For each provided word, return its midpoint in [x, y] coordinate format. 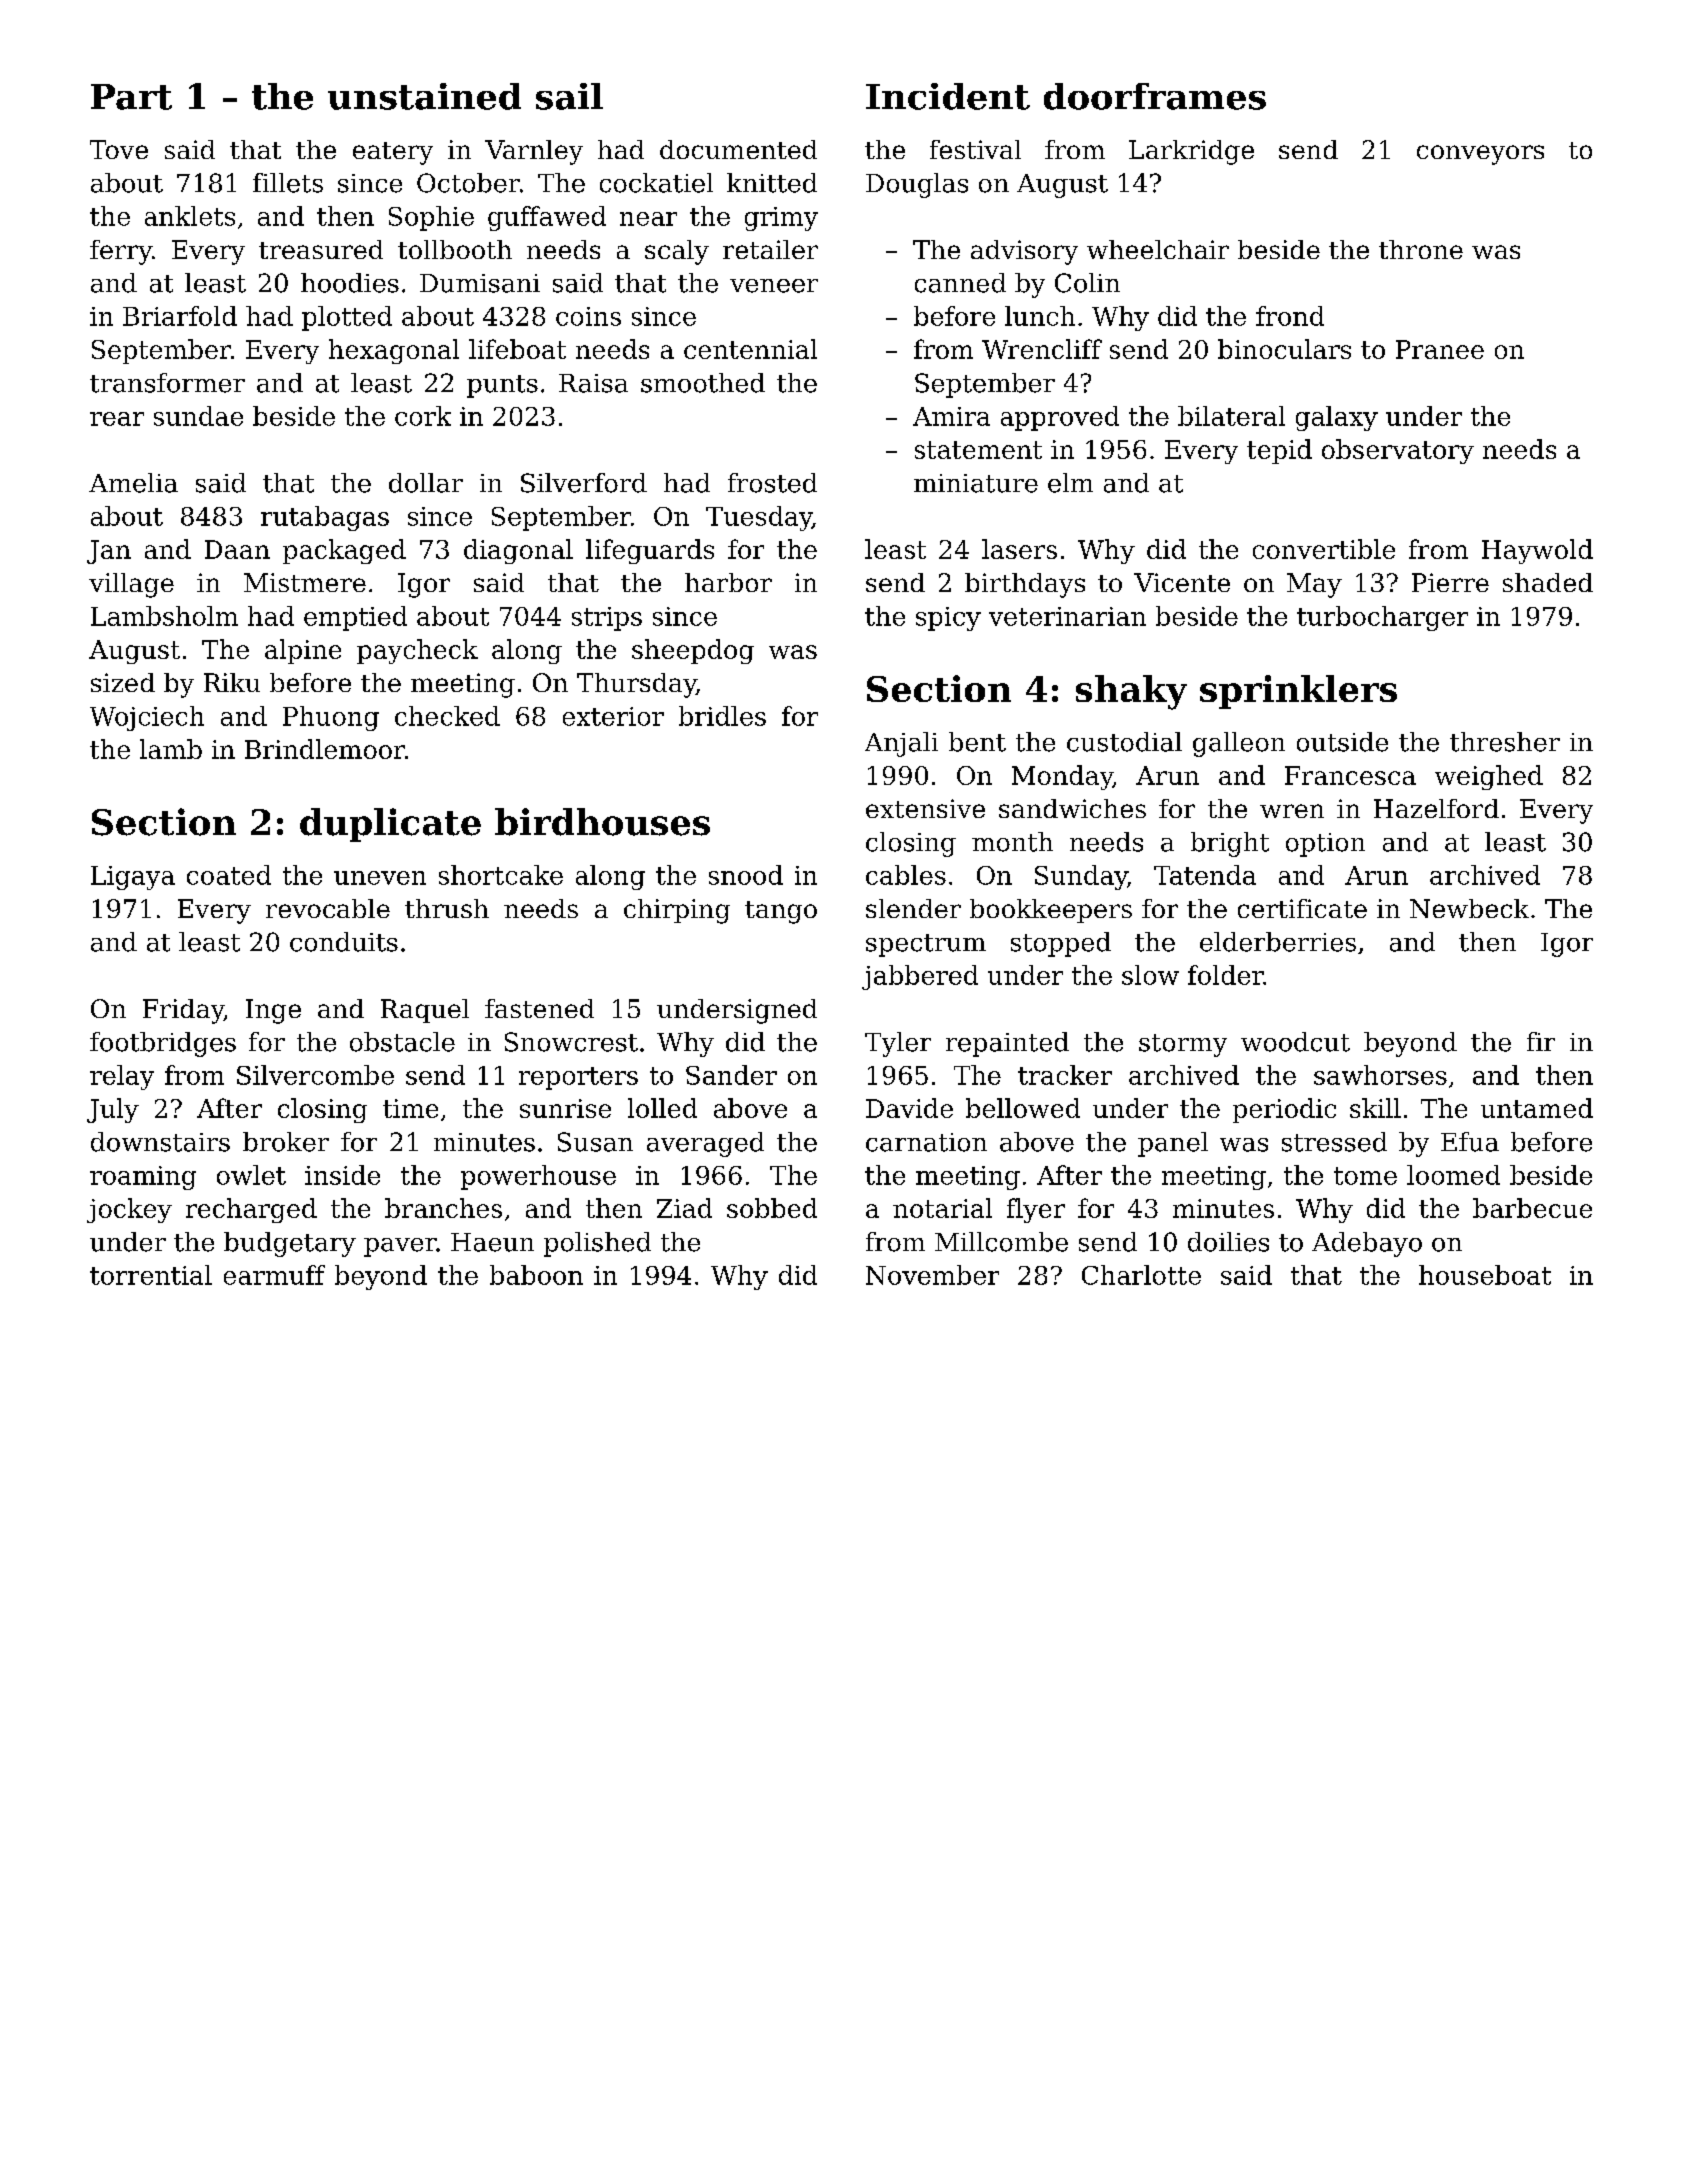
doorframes [1155, 96]
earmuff [274, 1275]
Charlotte [1141, 1275]
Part [131, 97]
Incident [948, 96]
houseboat [1485, 1275]
